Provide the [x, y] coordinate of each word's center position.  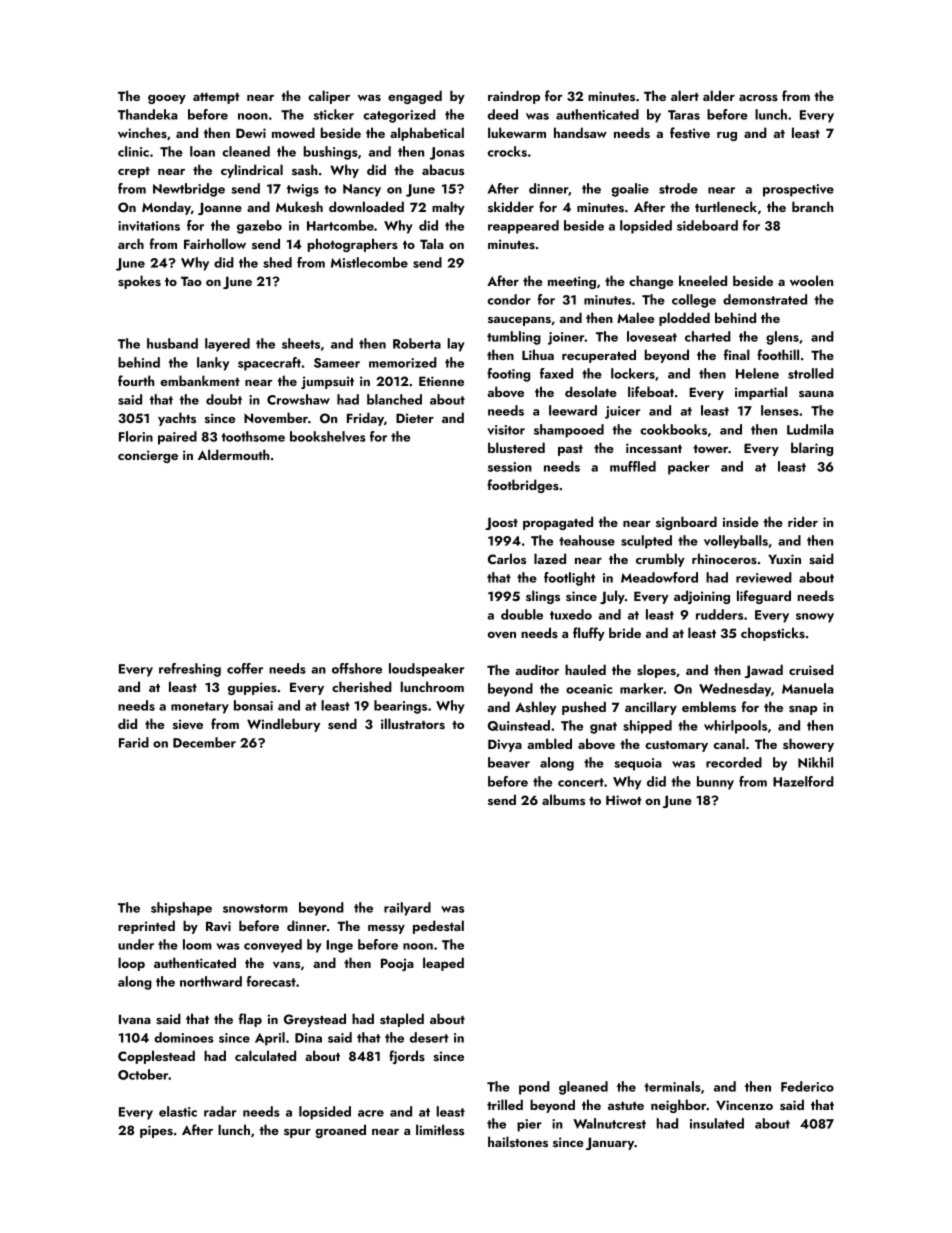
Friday [365, 419]
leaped [443, 964]
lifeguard [764, 597]
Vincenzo [744, 1105]
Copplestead [156, 1057]
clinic [133, 151]
